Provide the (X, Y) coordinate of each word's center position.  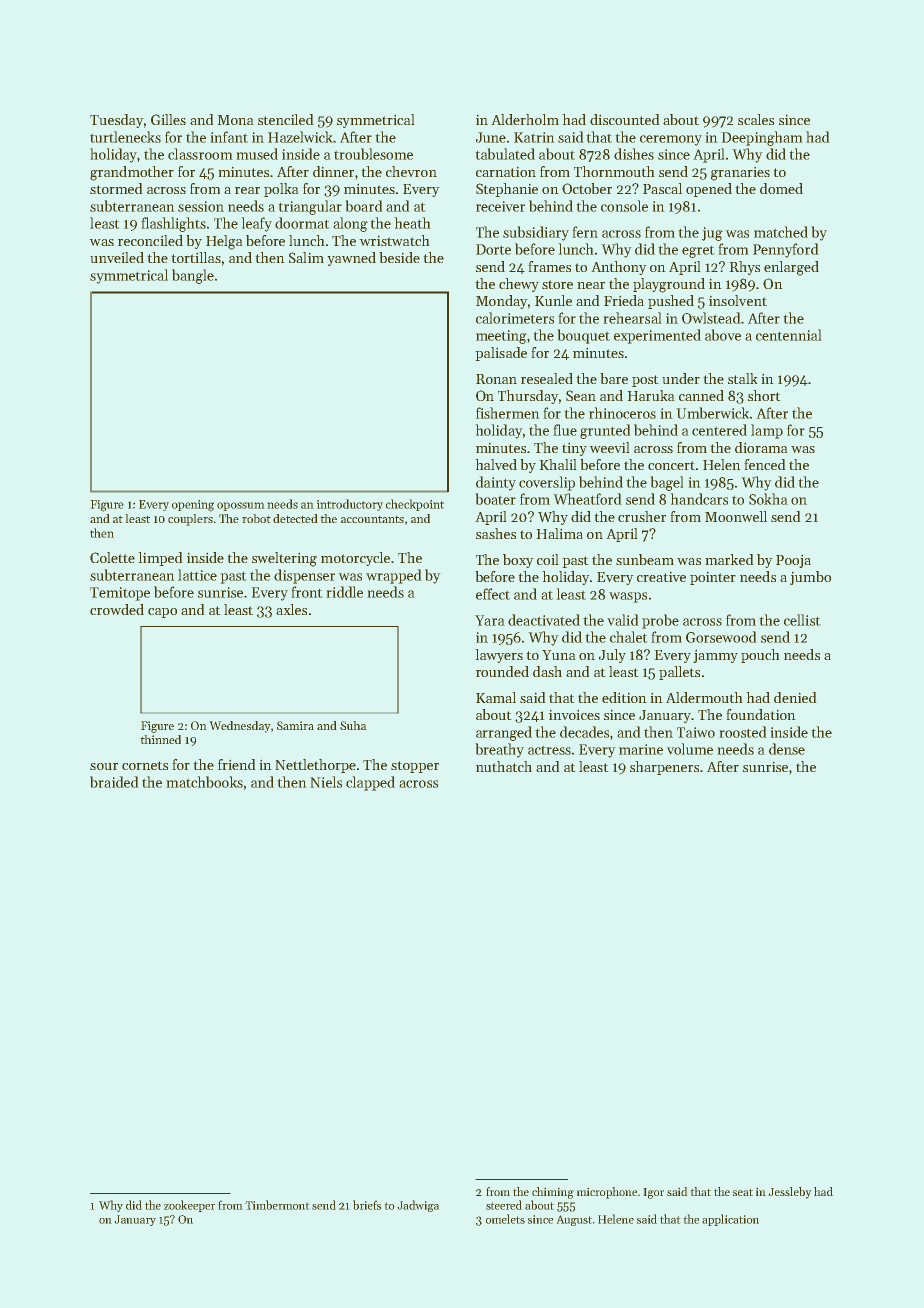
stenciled (285, 119)
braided (114, 782)
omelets (505, 1219)
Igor (654, 1193)
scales (756, 119)
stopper (415, 767)
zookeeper (189, 1206)
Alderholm (525, 119)
